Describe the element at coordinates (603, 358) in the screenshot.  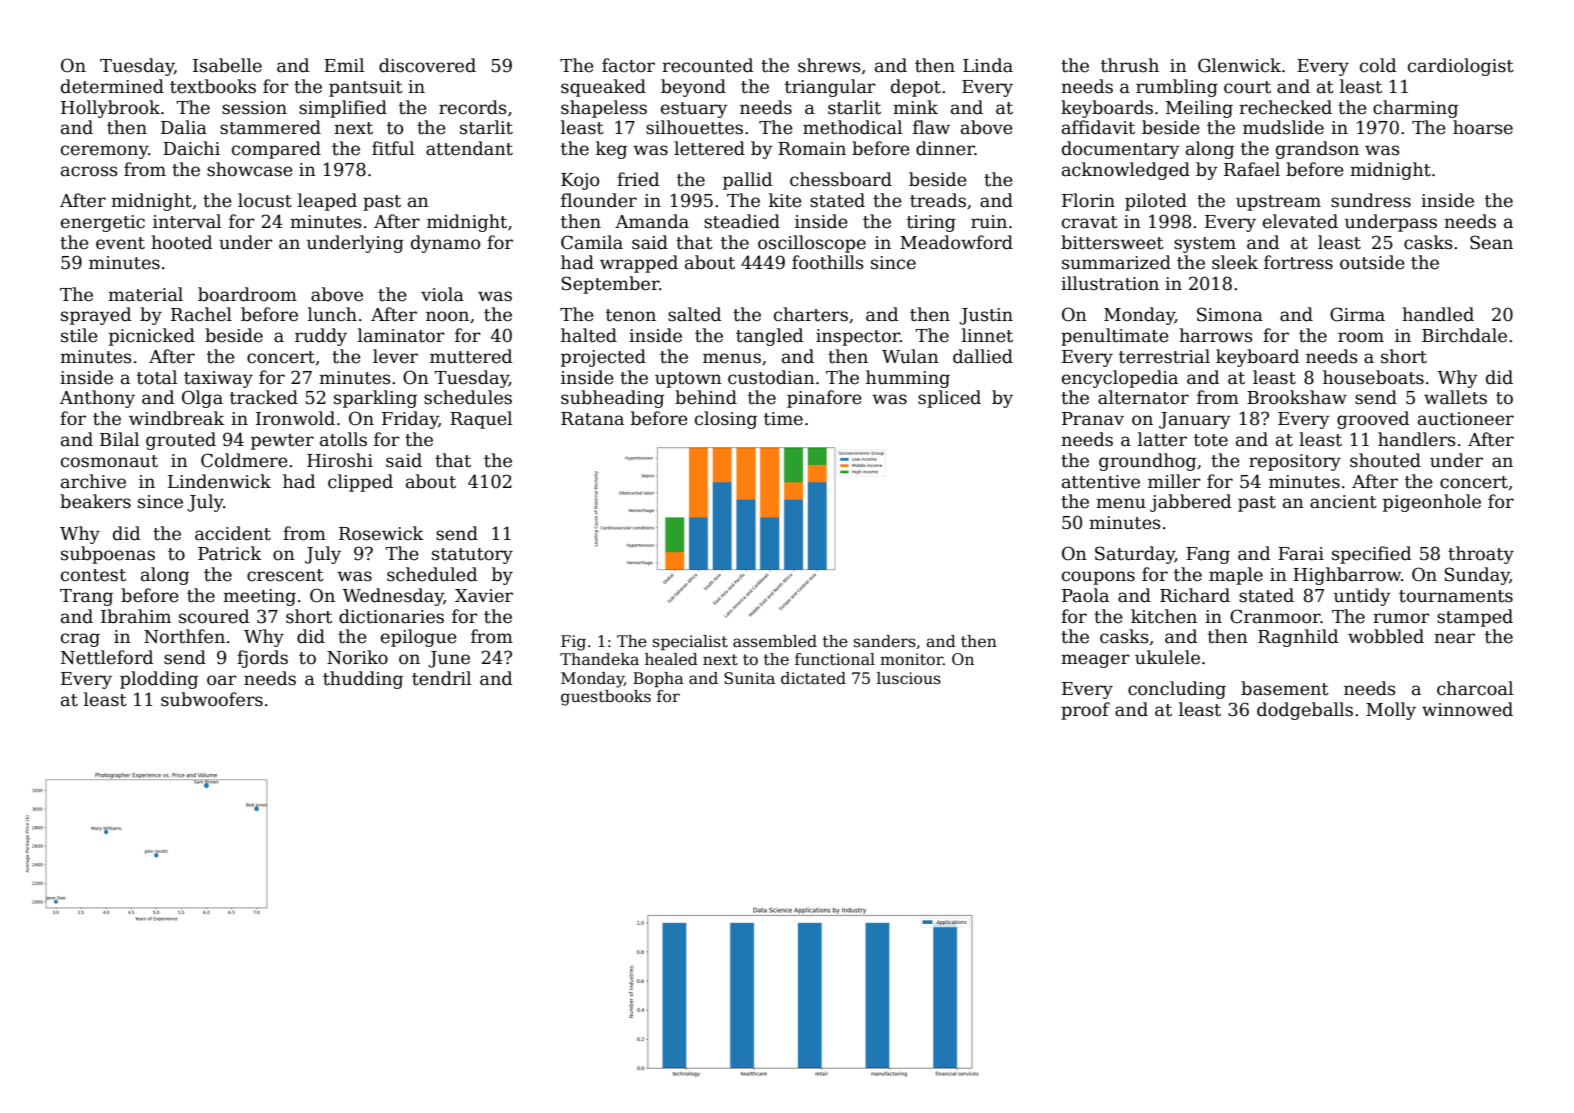
I see `projected` at that location.
